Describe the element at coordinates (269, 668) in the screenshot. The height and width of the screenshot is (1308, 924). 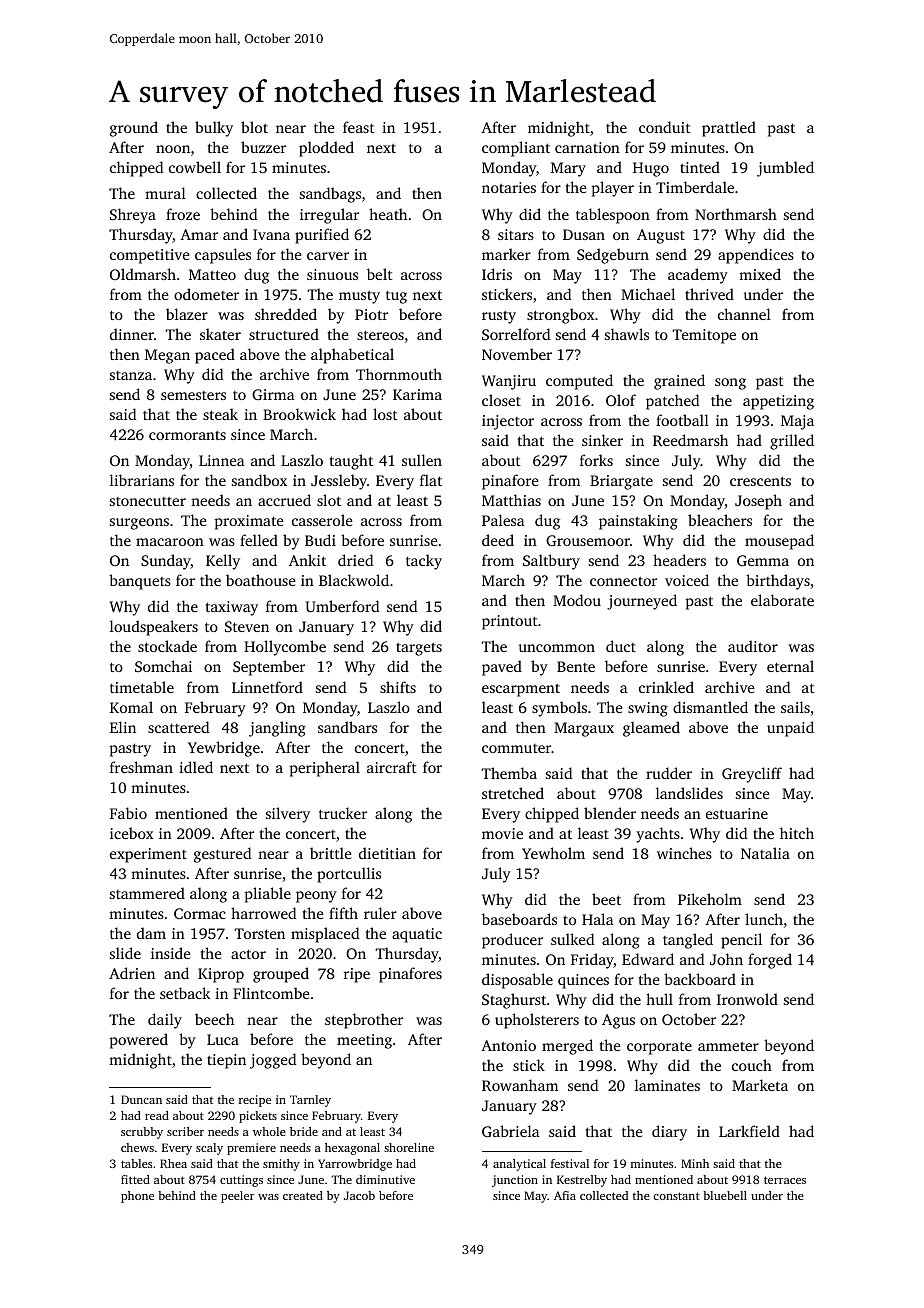
I see `September` at that location.
